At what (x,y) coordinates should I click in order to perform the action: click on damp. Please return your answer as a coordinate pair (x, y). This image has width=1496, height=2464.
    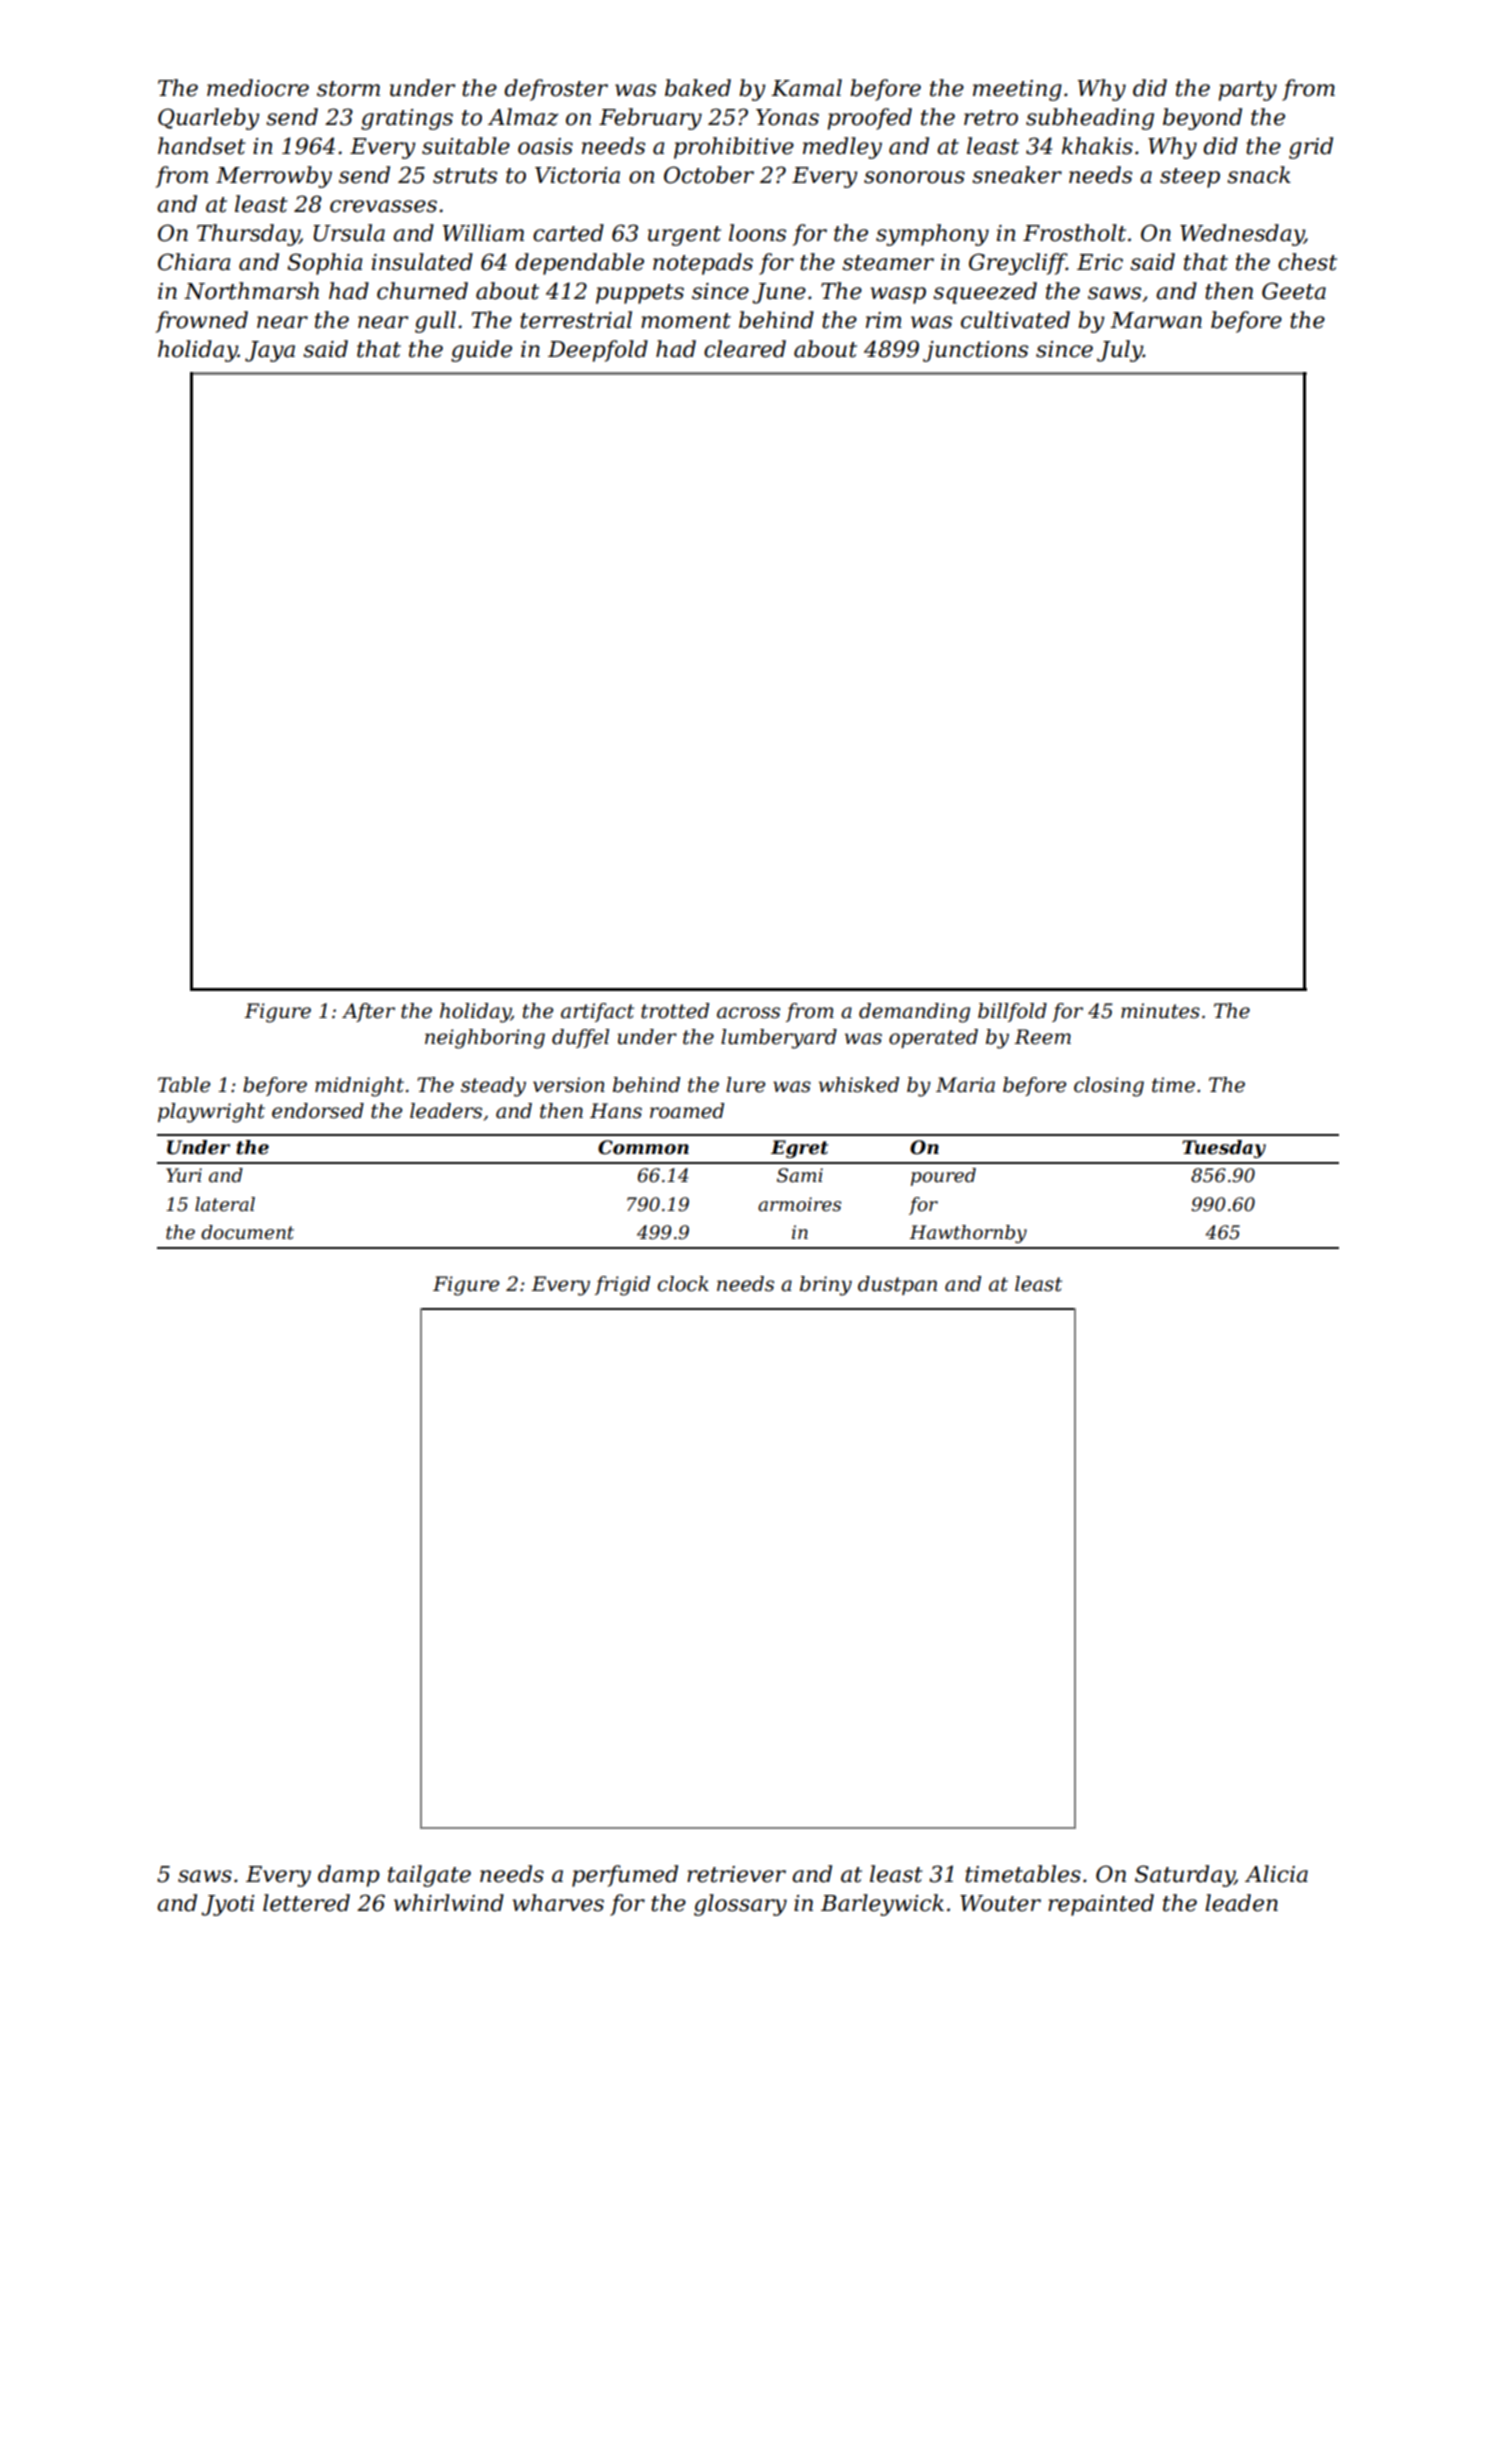
    Looking at the image, I should click on (349, 1876).
